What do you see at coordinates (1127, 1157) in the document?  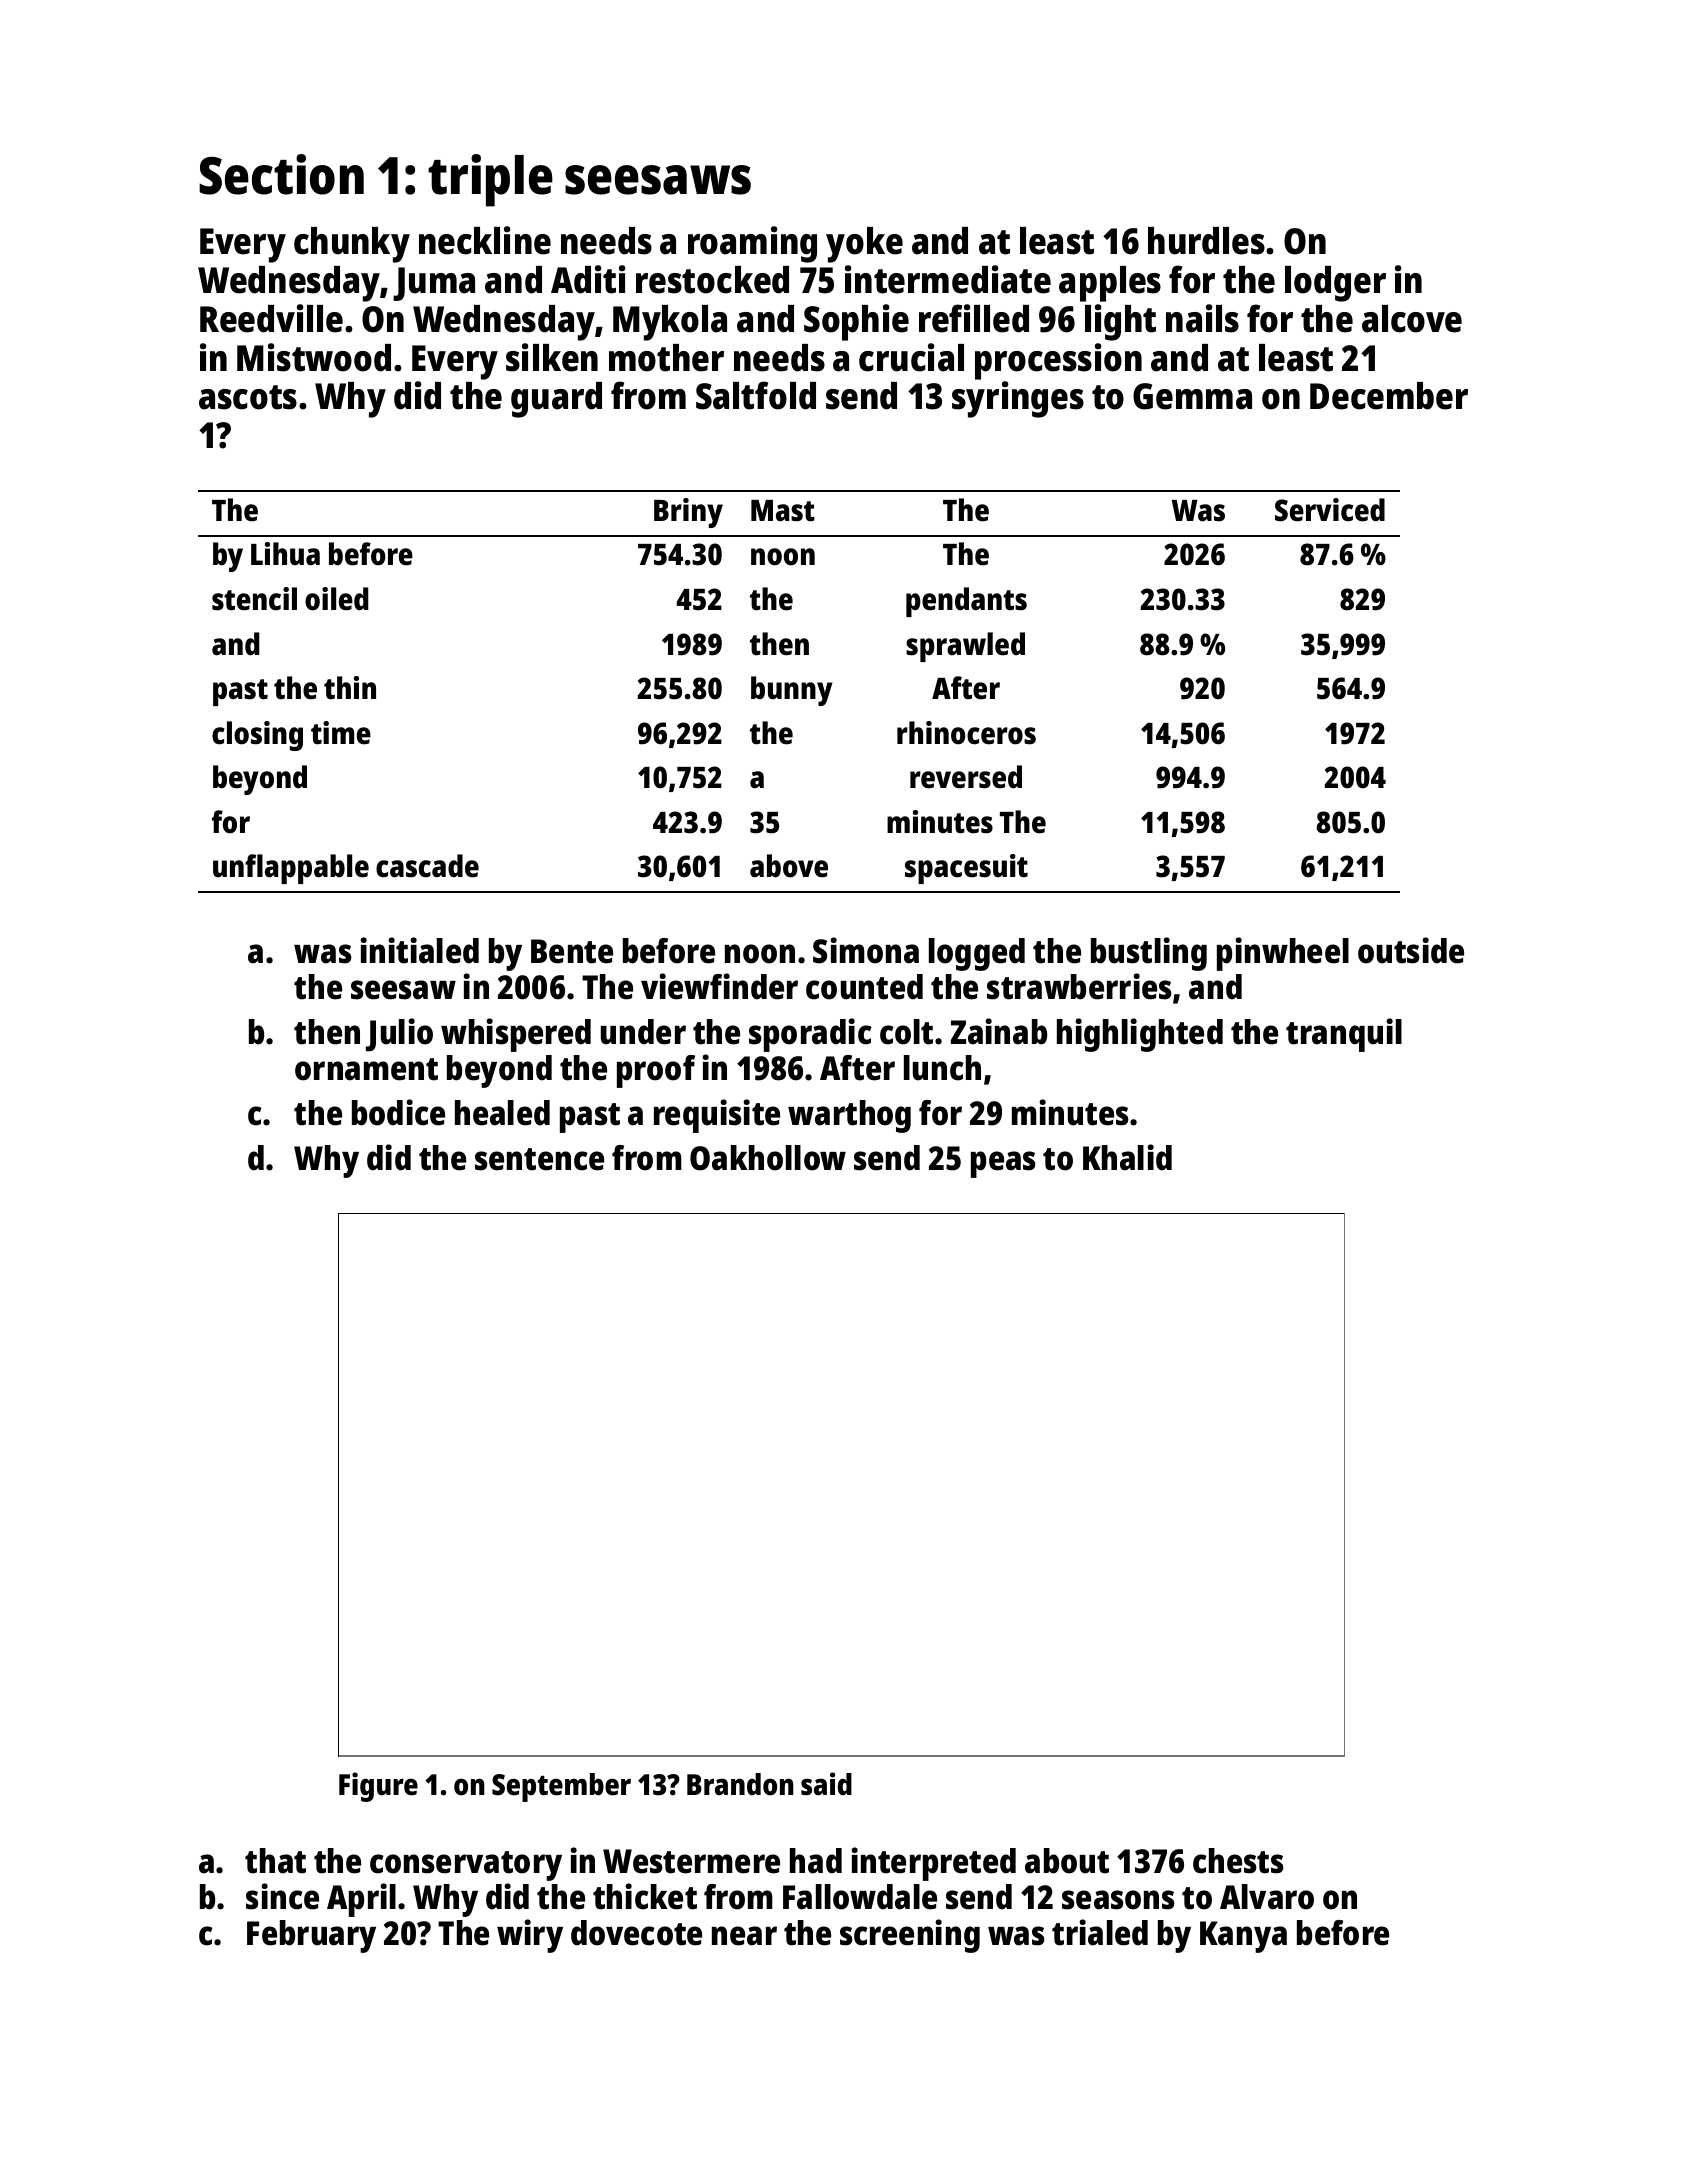 I see `Khalid` at bounding box center [1127, 1157].
